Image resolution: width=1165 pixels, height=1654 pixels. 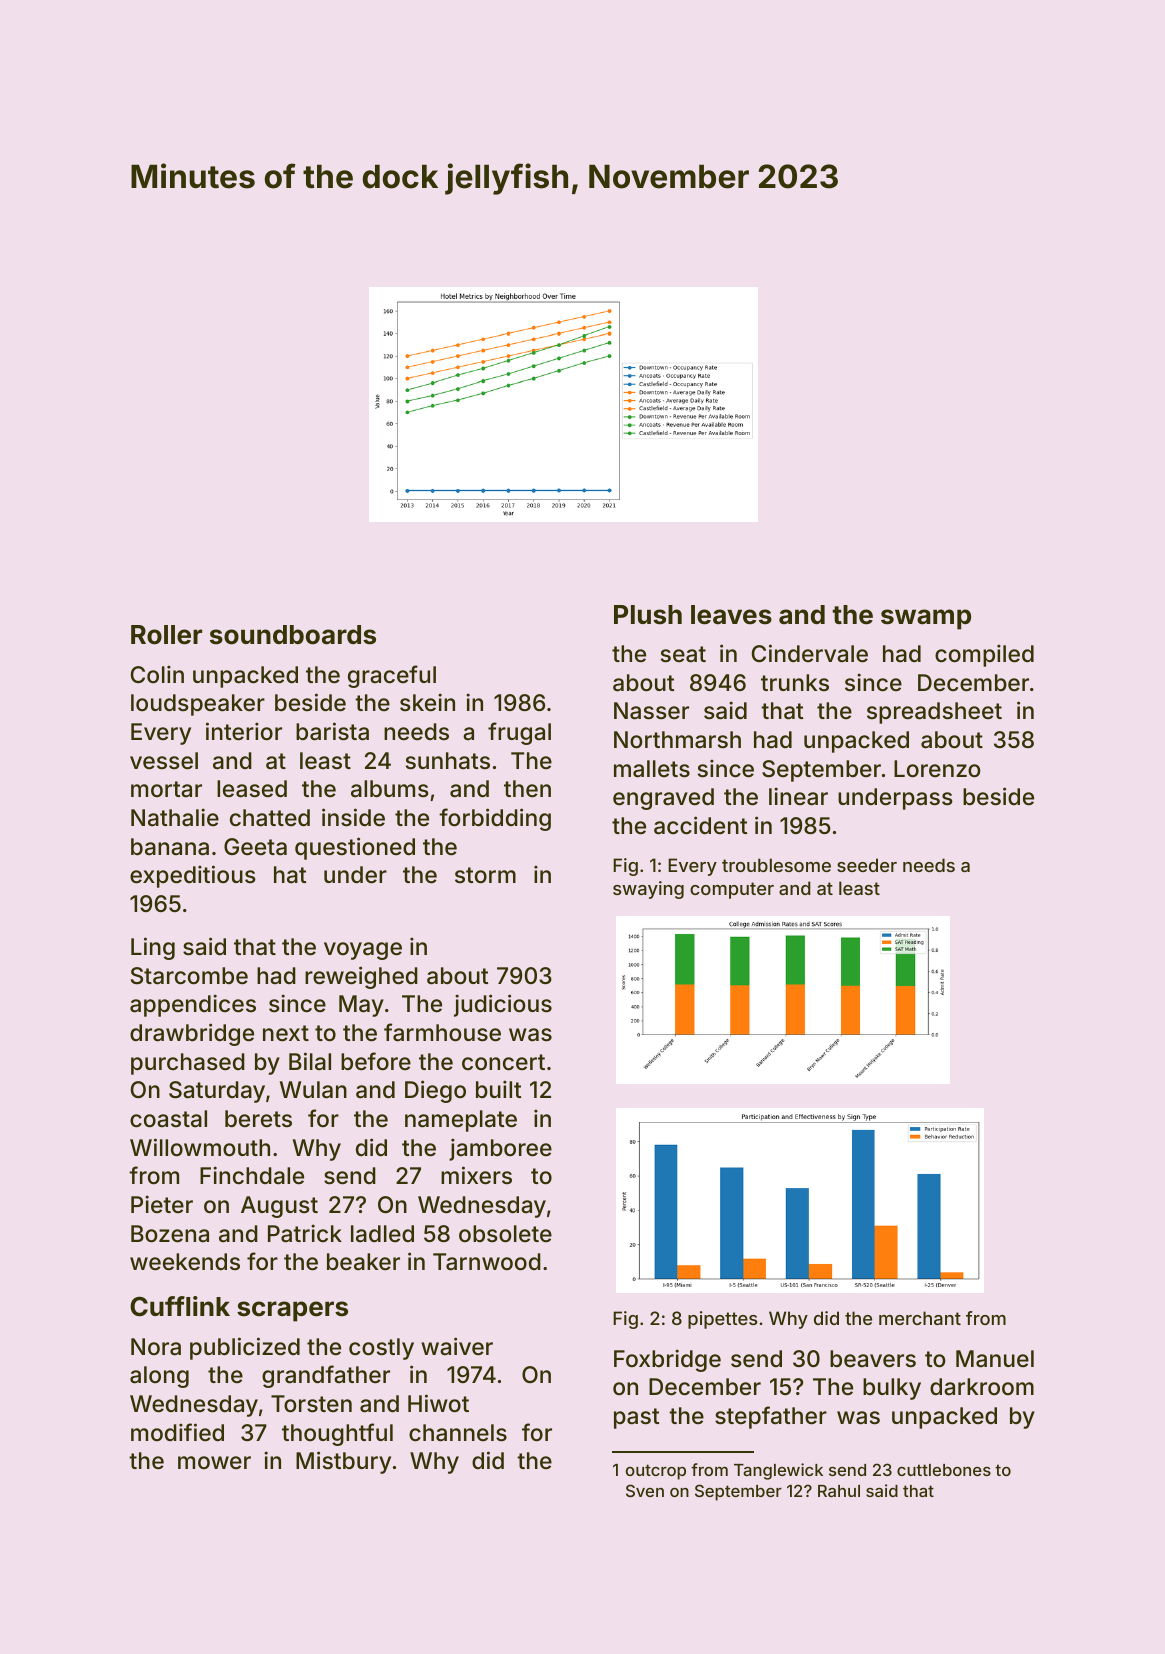 What do you see at coordinates (519, 733) in the image?
I see `frugal` at bounding box center [519, 733].
